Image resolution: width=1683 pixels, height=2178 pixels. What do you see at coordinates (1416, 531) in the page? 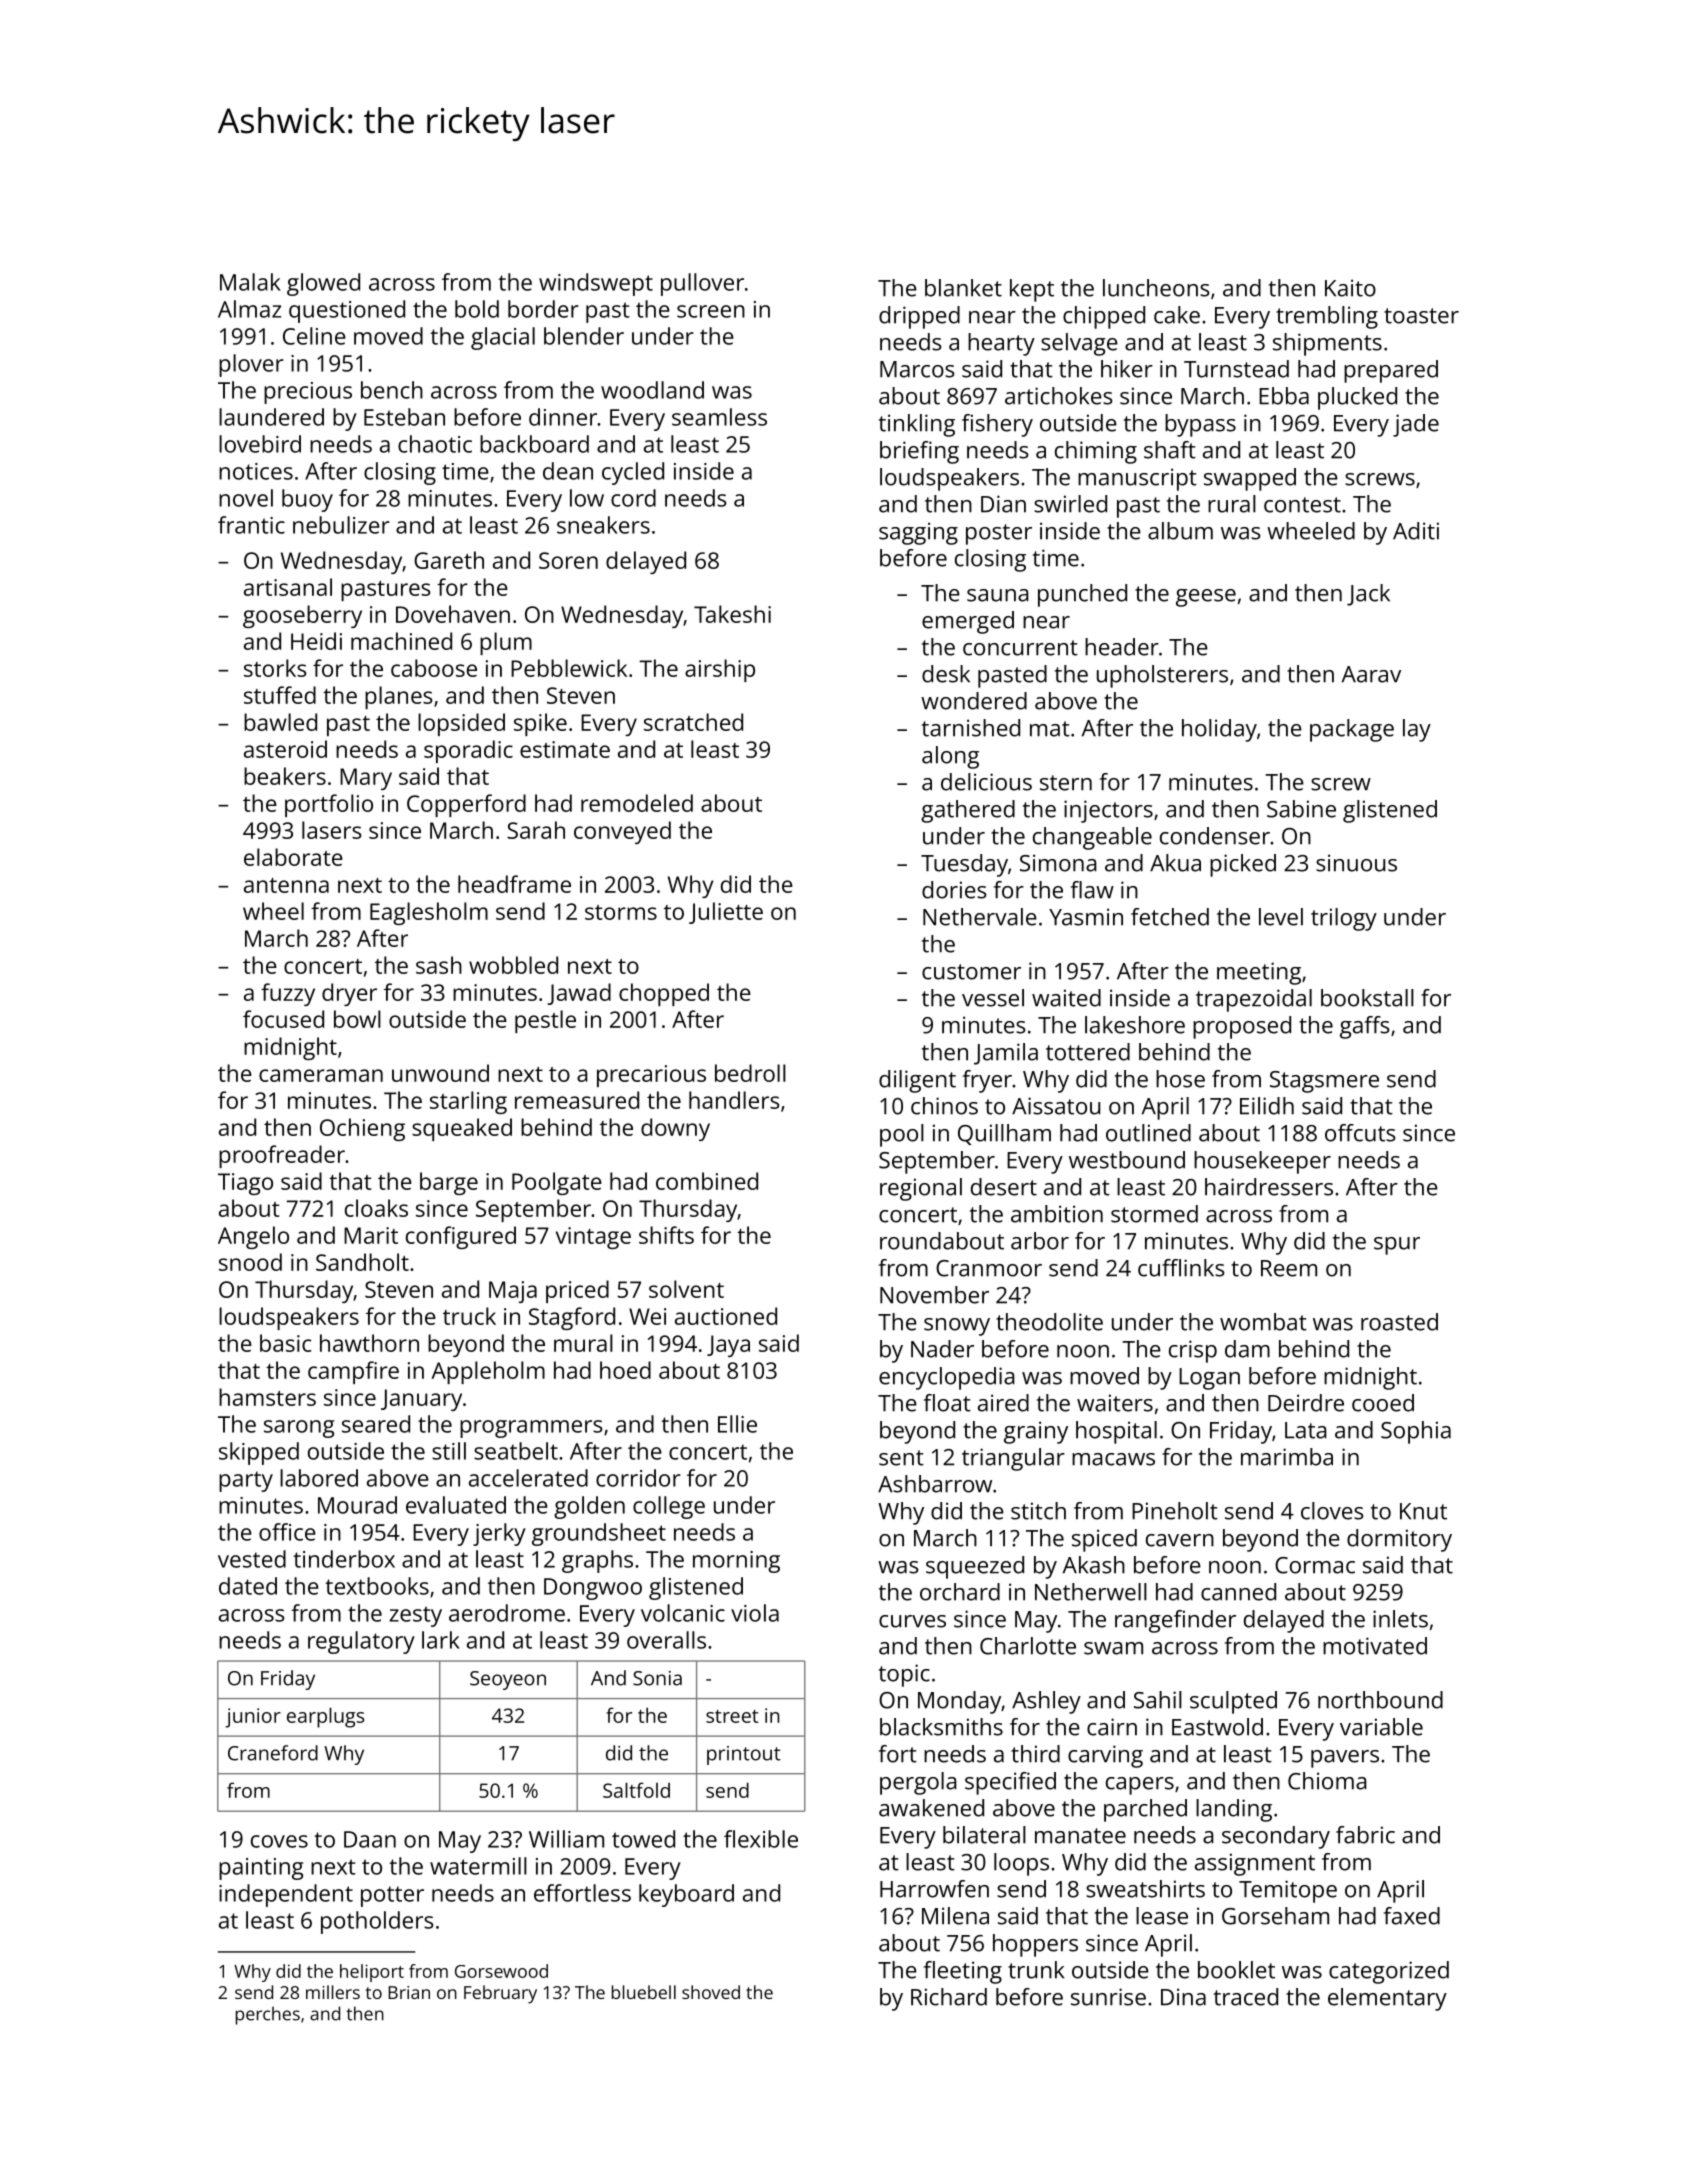
I see `Aditi` at bounding box center [1416, 531].
